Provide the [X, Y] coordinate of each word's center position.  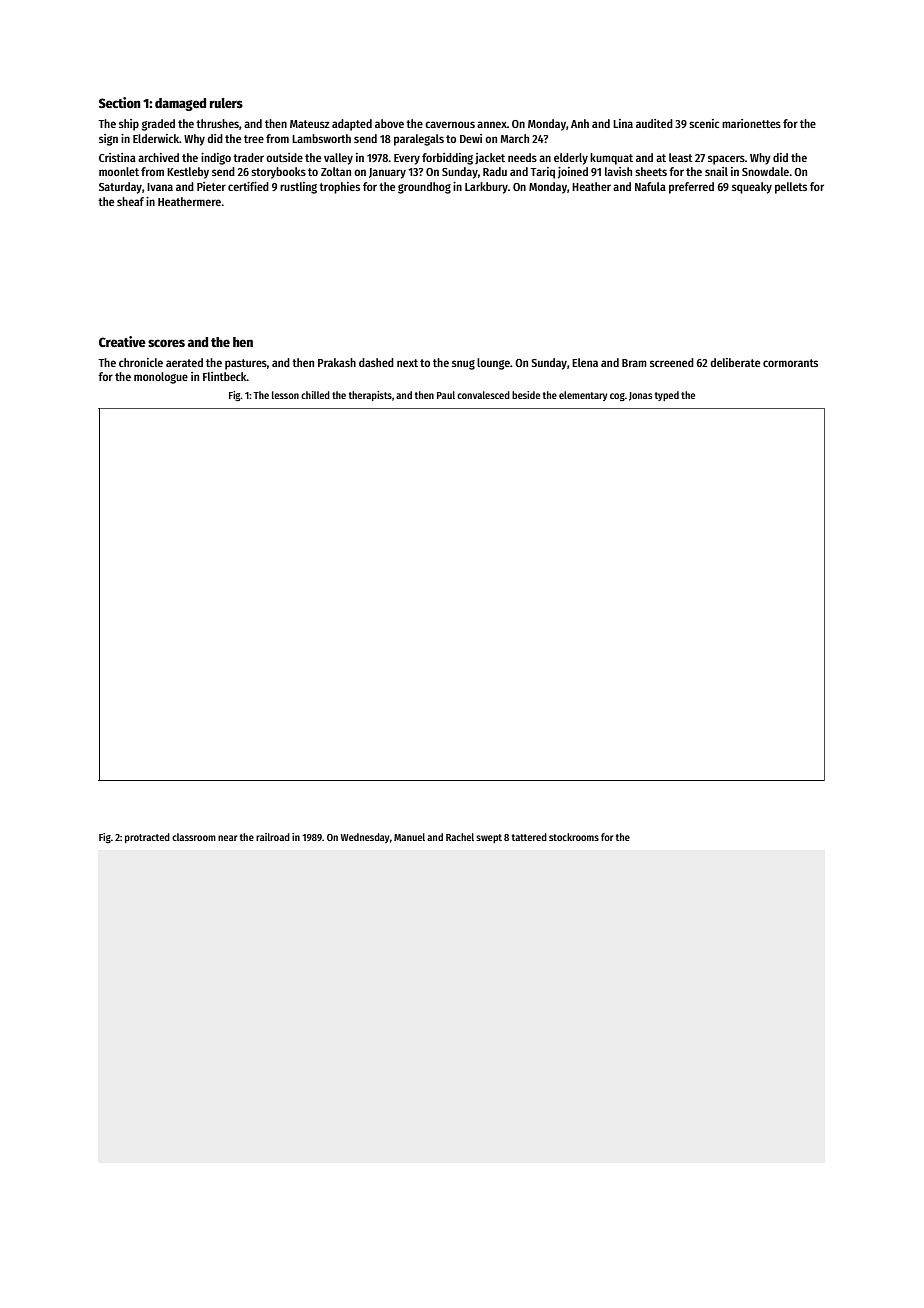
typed [667, 396]
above [389, 123]
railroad [273, 837]
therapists [370, 396]
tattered [529, 837]
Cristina [117, 157]
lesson [285, 395]
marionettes [751, 123]
